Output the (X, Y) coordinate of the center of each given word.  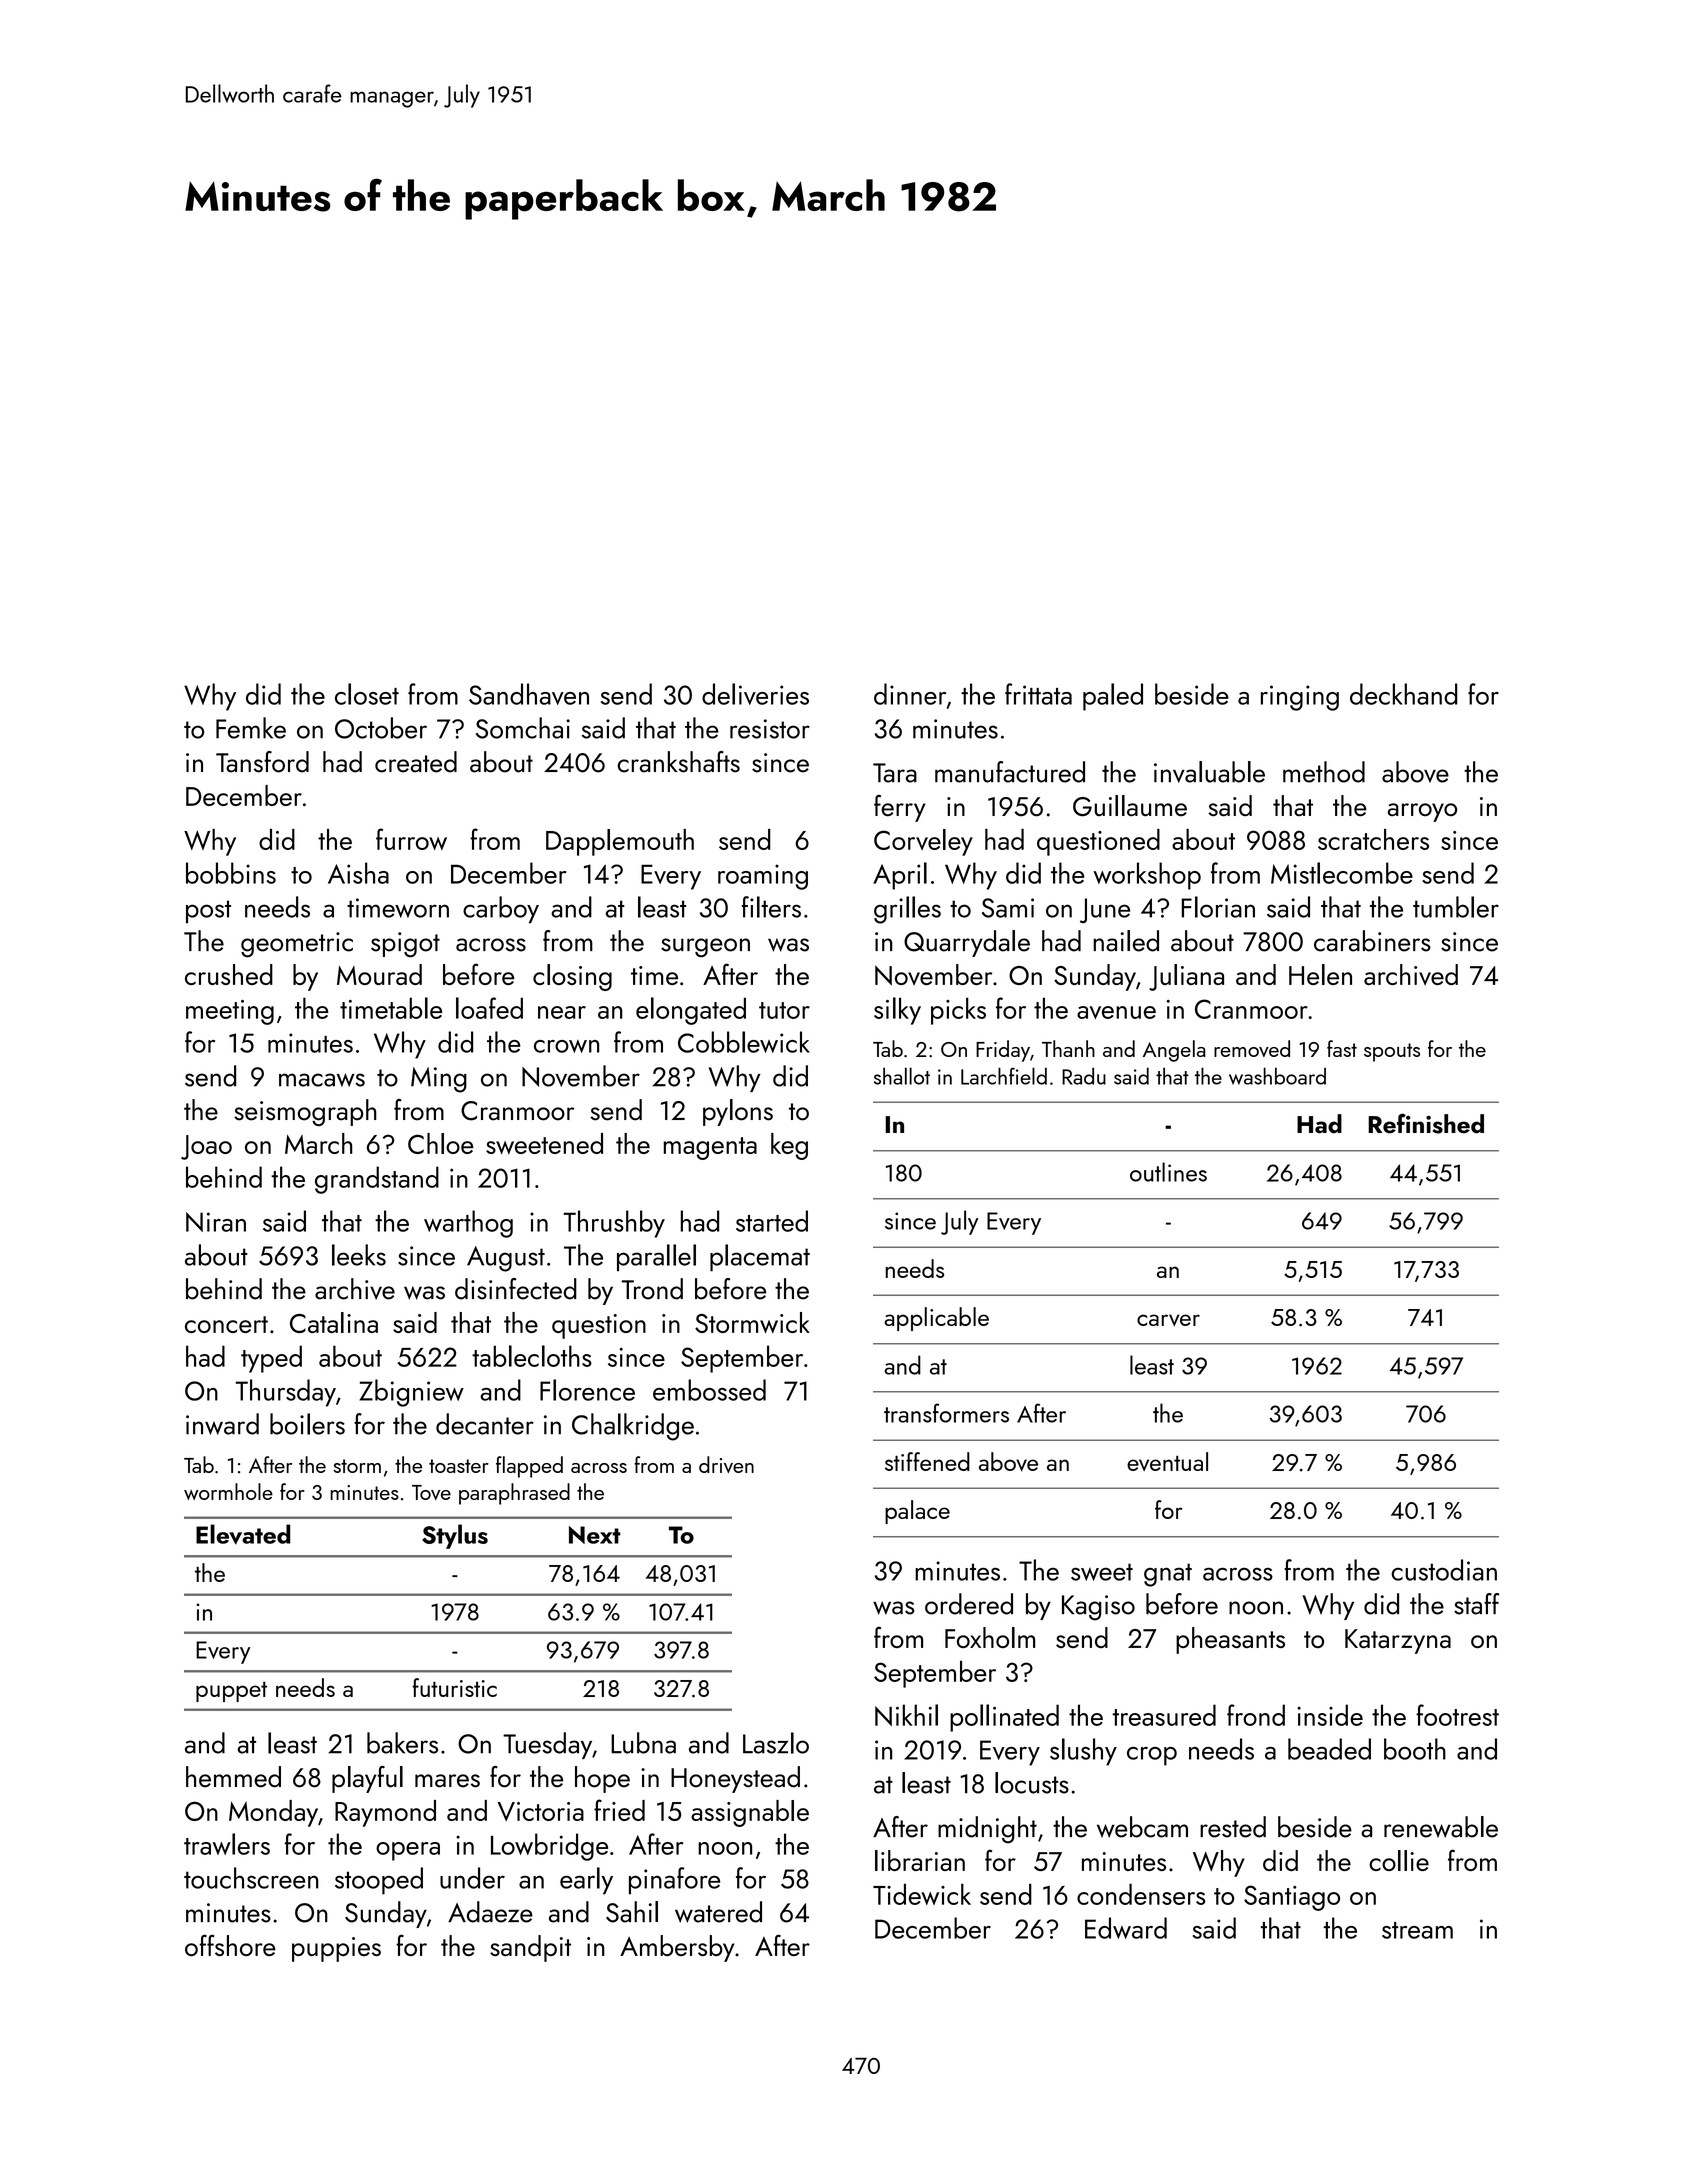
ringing (1300, 698)
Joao (206, 1147)
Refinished (1426, 1123)
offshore (230, 1945)
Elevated (243, 1534)
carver (1168, 1320)
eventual (1167, 1461)
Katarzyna (1398, 1641)
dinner (910, 694)
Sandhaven (529, 694)
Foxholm (990, 1637)
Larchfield (1004, 1076)
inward (222, 1424)
